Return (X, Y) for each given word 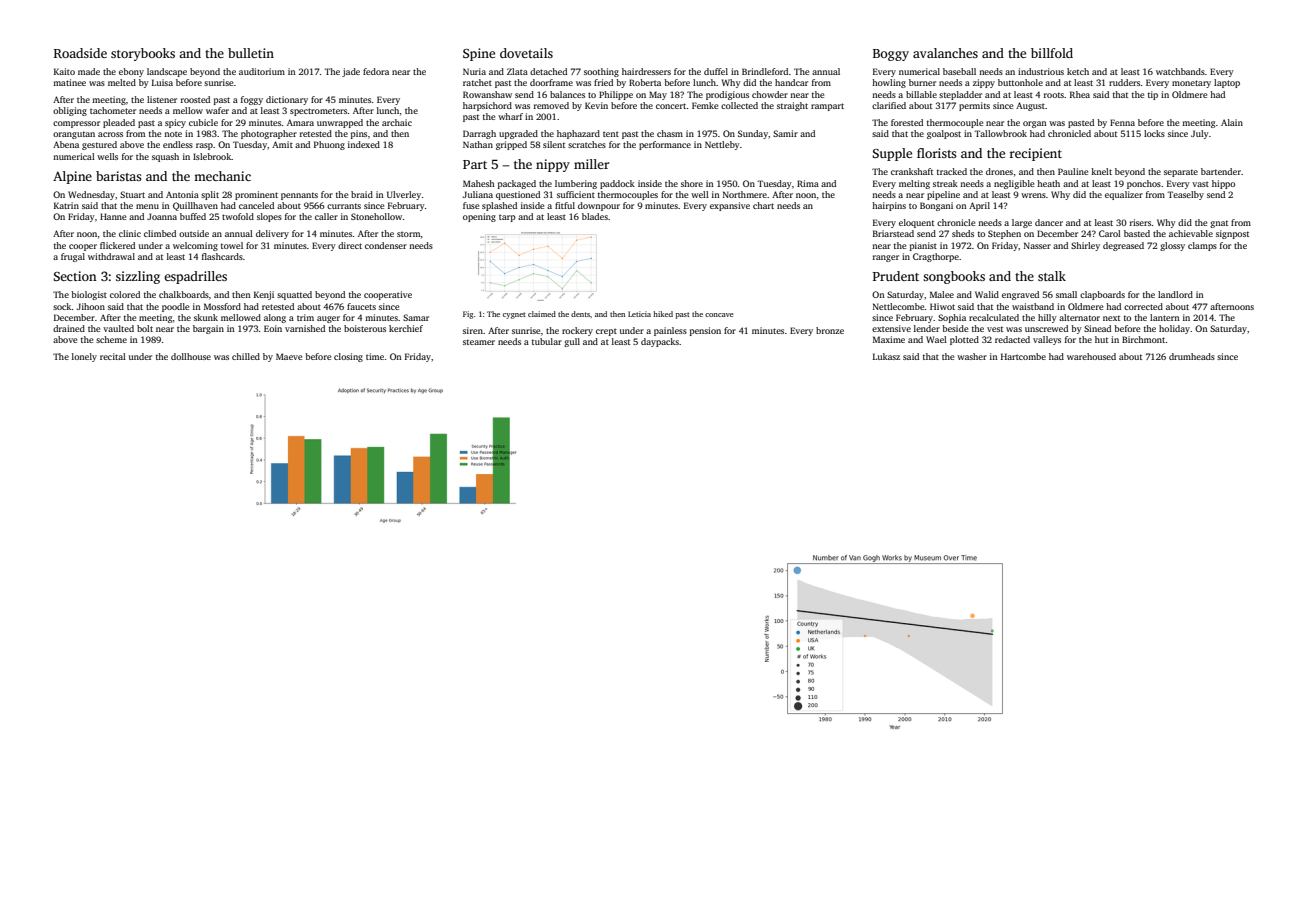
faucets (361, 306)
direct (350, 245)
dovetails (526, 53)
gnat (1219, 224)
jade (351, 72)
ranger (886, 258)
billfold (1052, 53)
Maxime (889, 339)
